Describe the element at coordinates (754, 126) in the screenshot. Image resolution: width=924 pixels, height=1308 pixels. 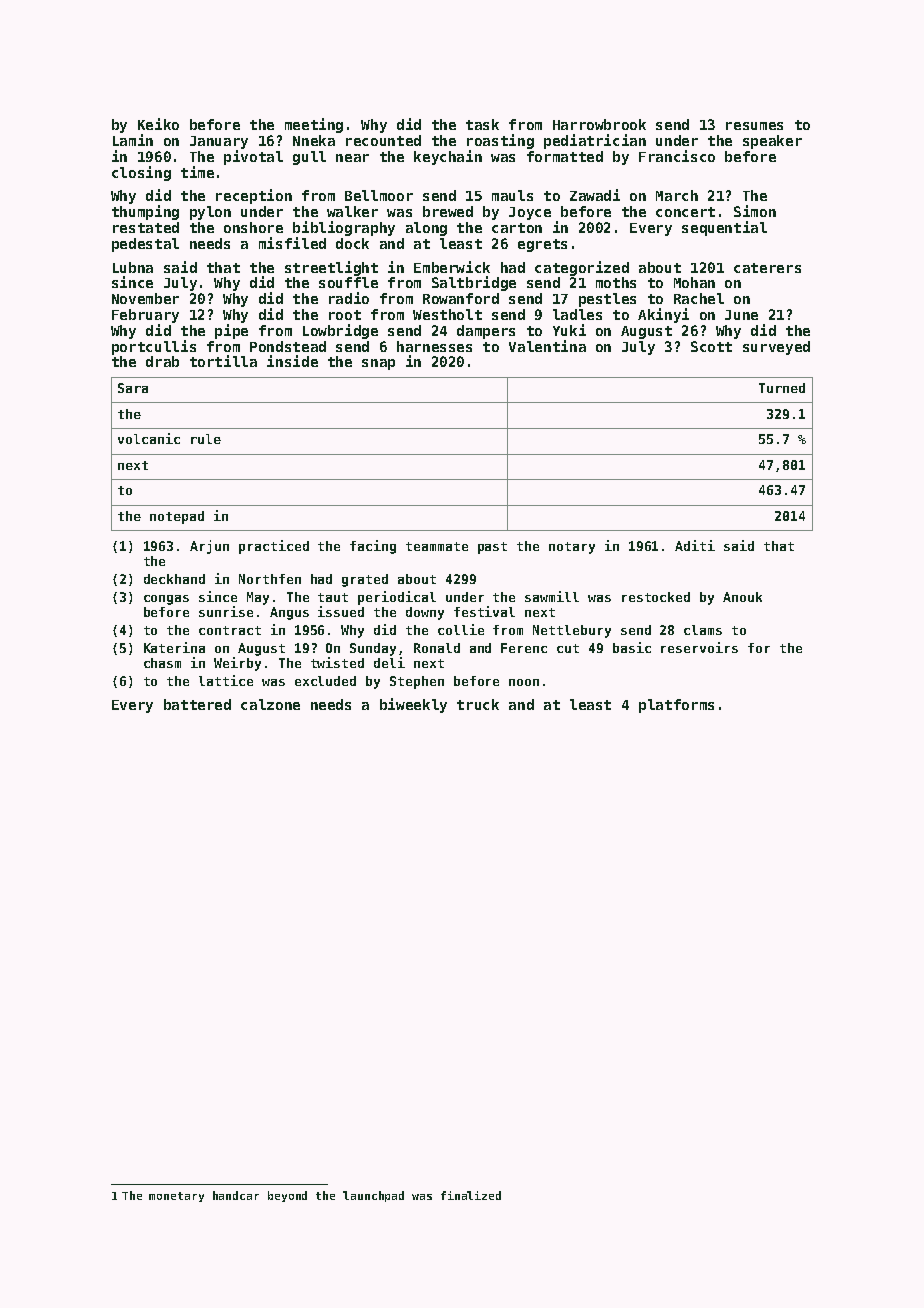
I see `resumes` at that location.
